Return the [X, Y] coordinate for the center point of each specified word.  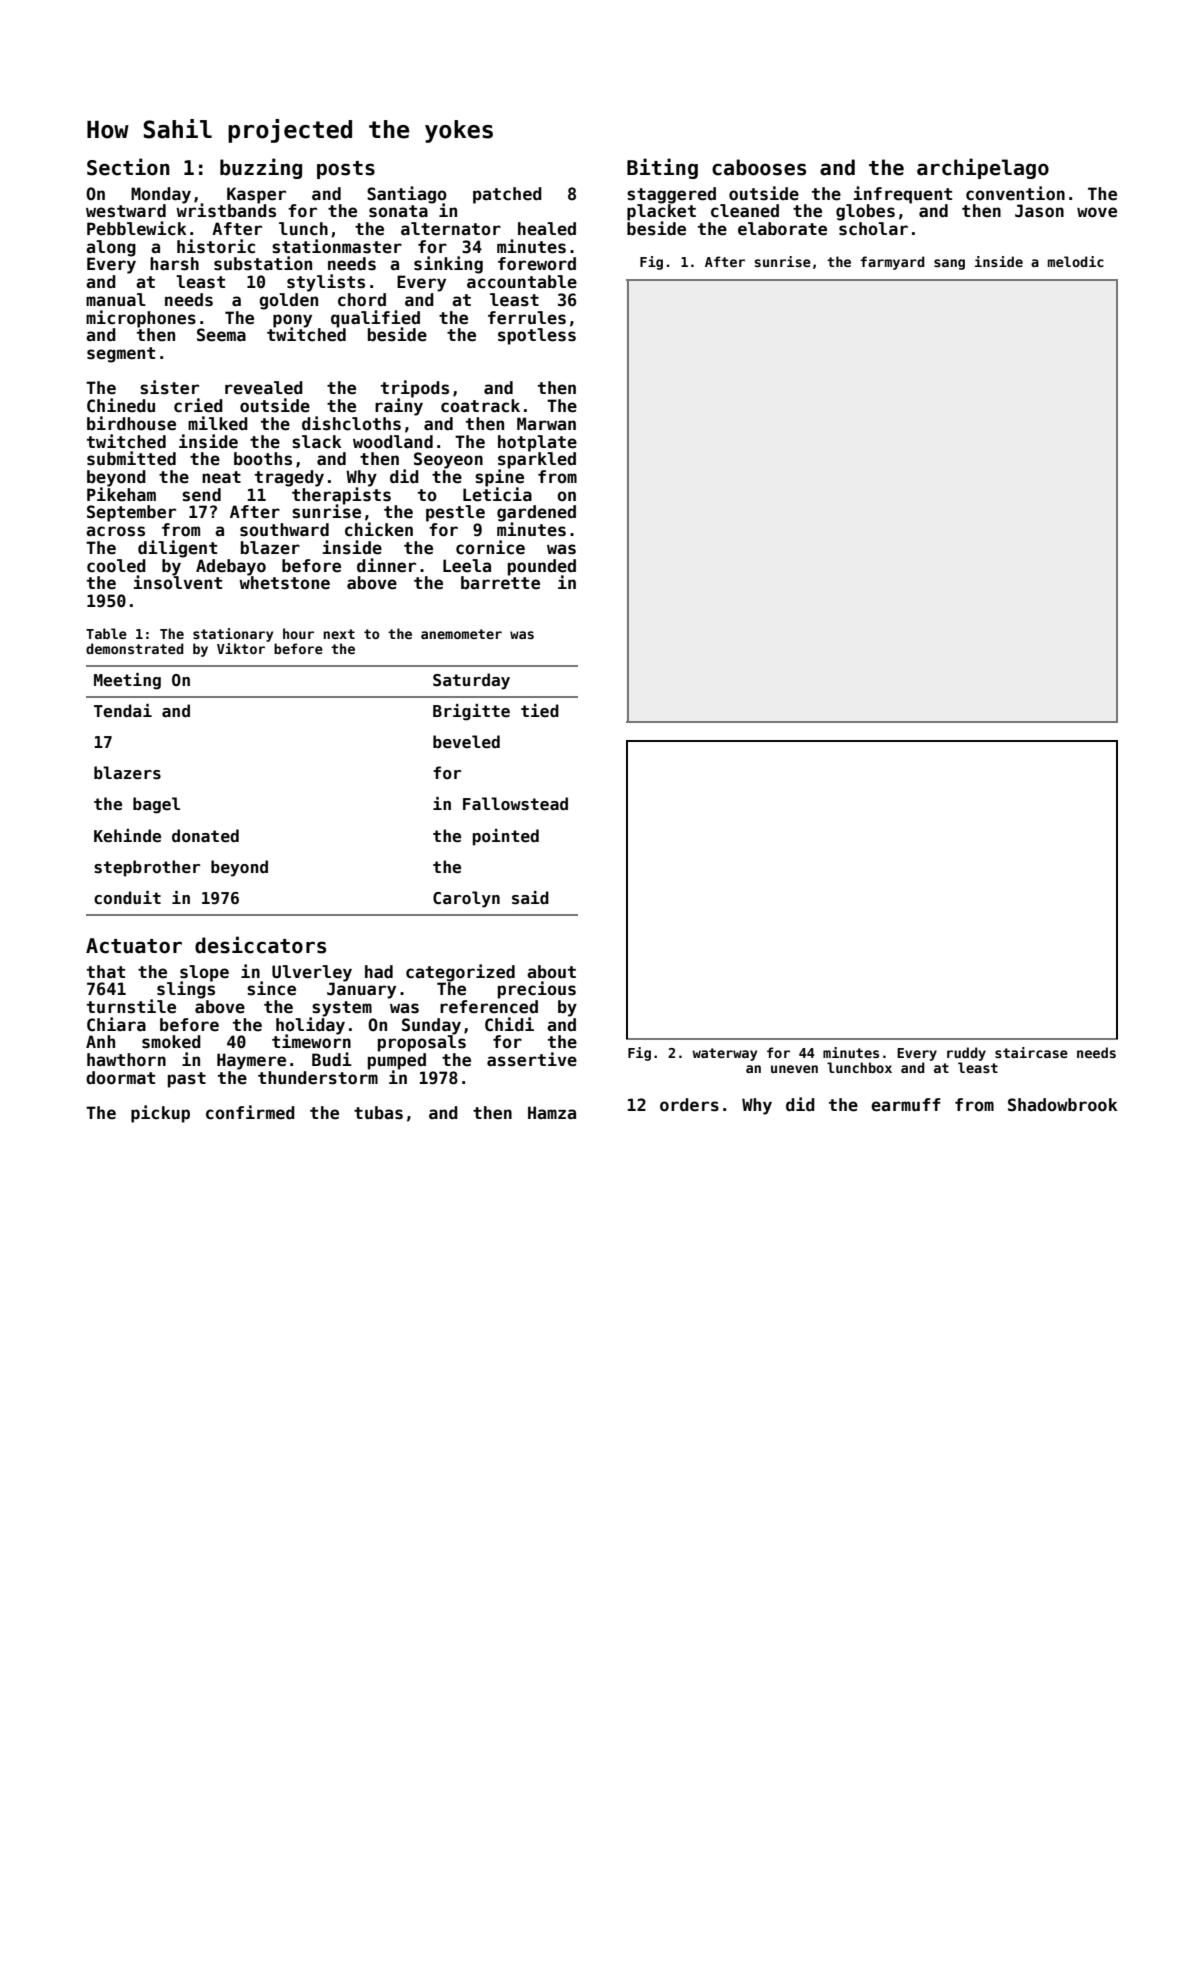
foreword [537, 264]
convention [1015, 193]
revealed [264, 388]
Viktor [241, 648]
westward [126, 211]
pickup [160, 1114]
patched [507, 195]
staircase [1031, 1052]
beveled [466, 742]
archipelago [983, 168]
